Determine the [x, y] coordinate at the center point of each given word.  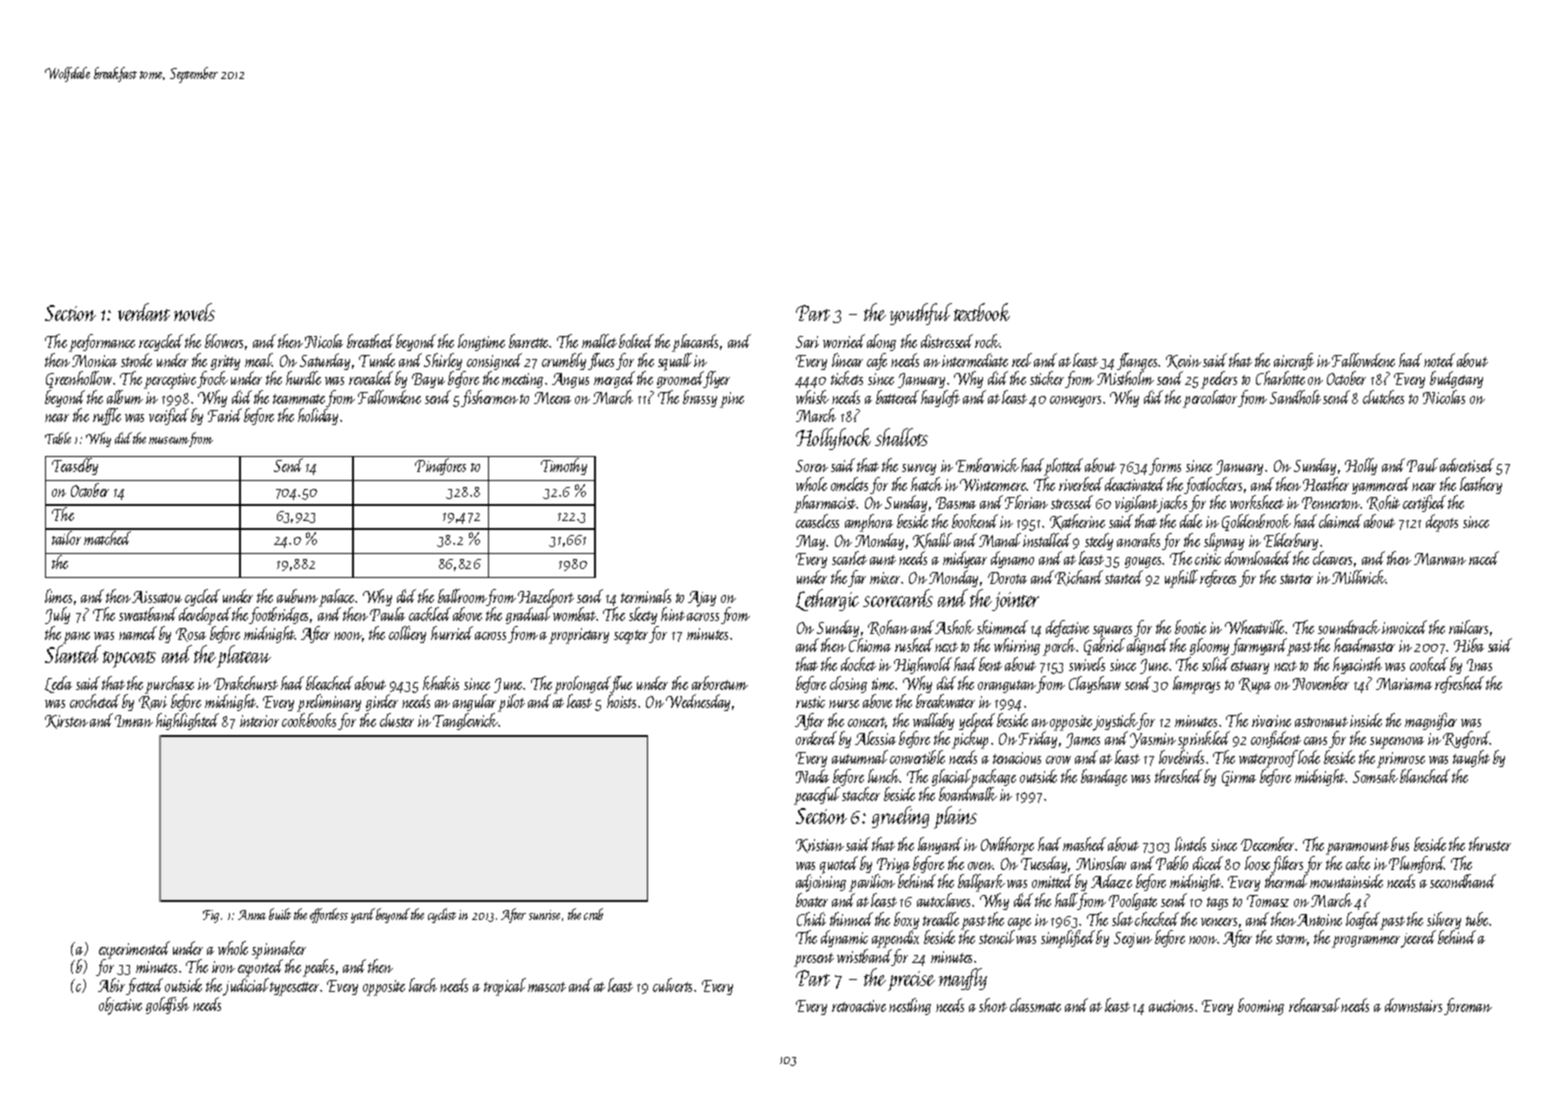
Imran [134, 721]
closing [848, 684]
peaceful [817, 796]
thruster [1490, 844]
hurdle [303, 378]
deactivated [1135, 484]
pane [76, 638]
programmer [1367, 942]
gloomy [1209, 646]
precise [911, 981]
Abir [111, 985]
